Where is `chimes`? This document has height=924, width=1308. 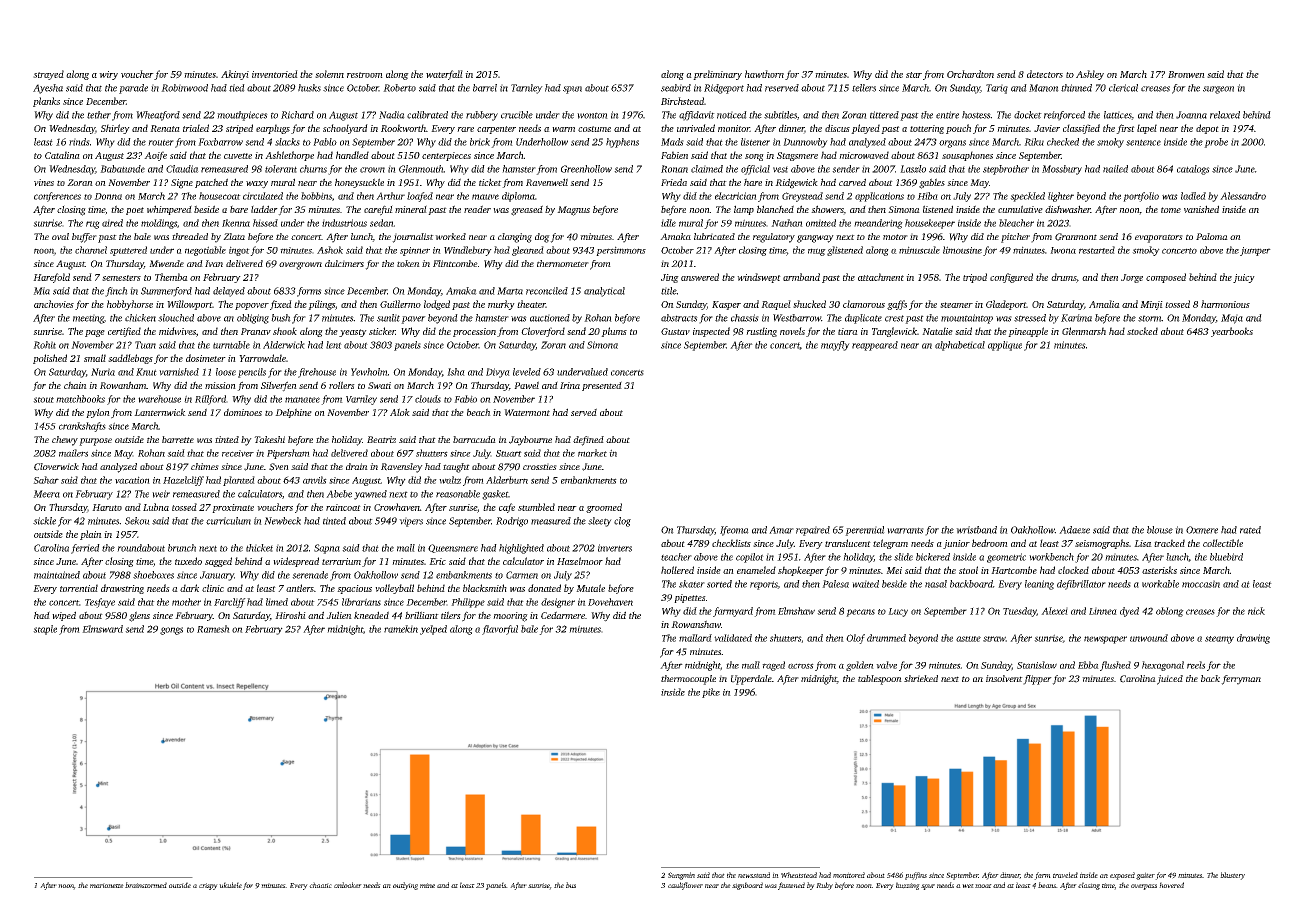 chimes is located at coordinates (205, 466).
